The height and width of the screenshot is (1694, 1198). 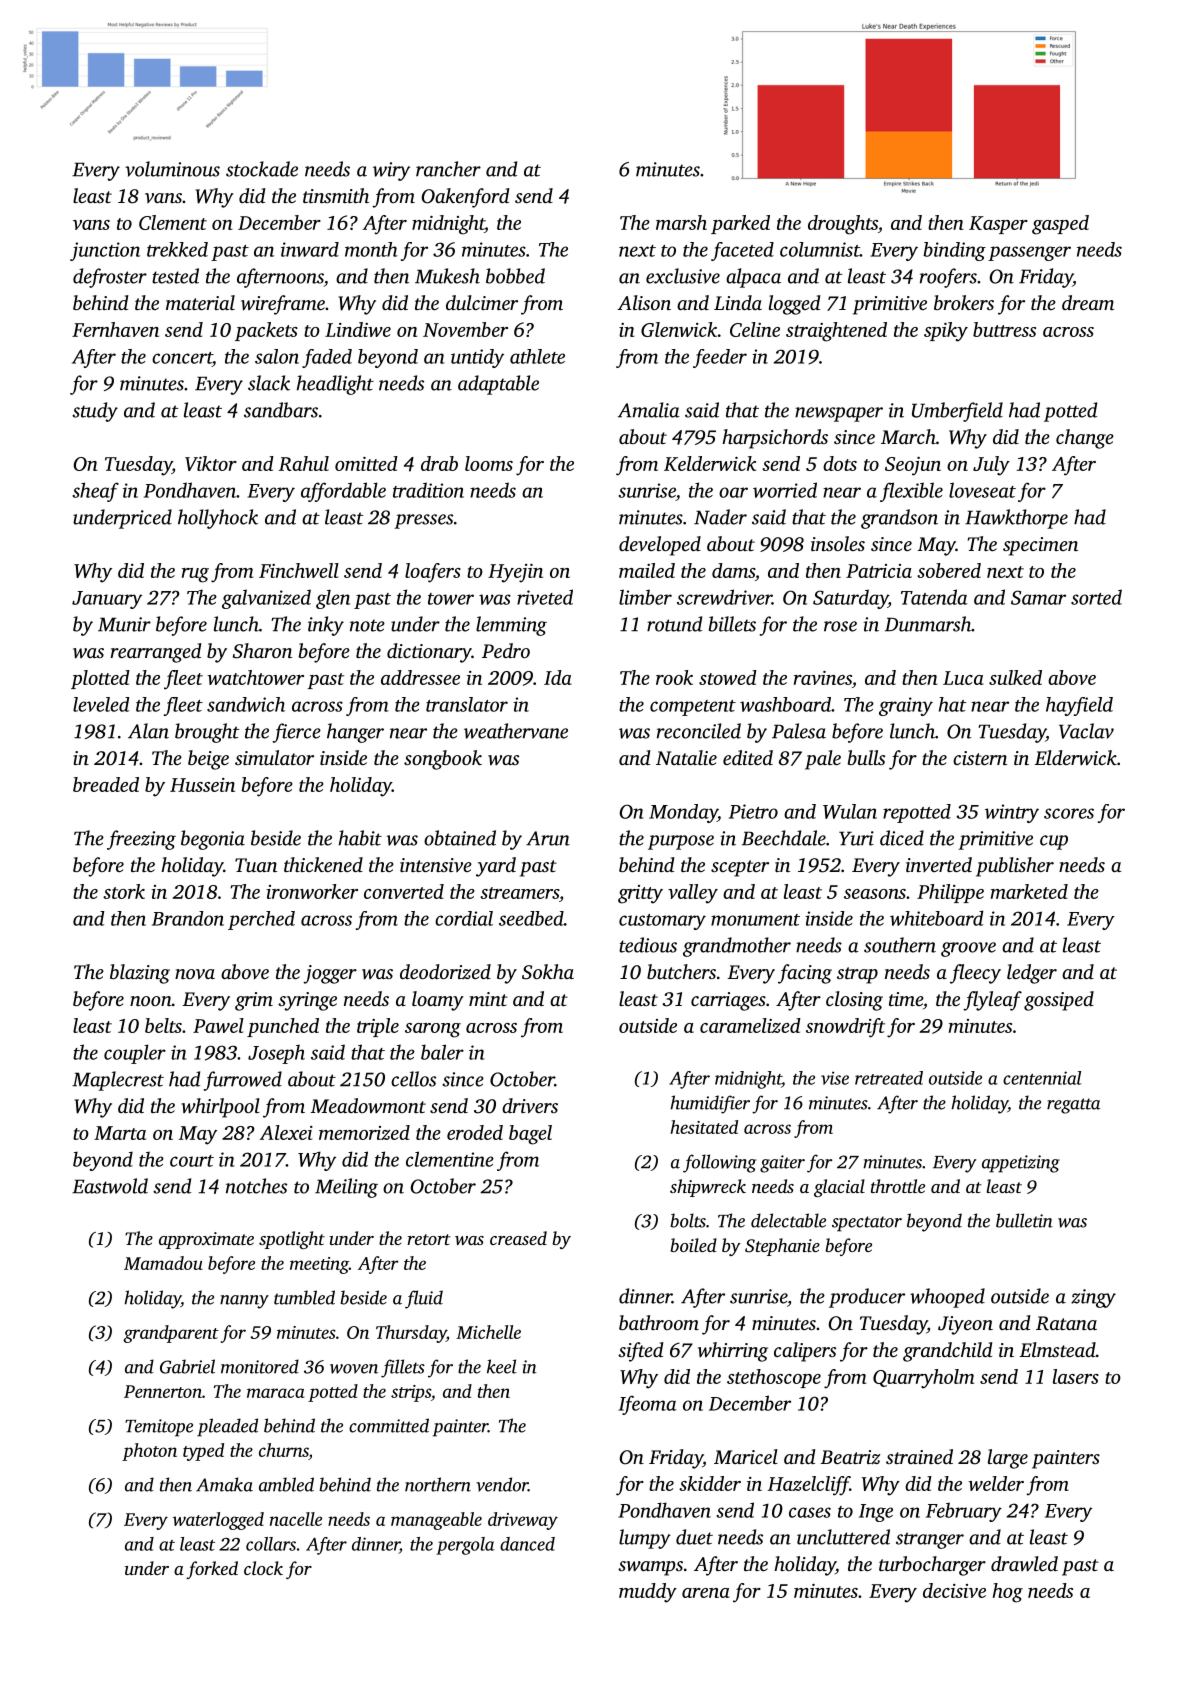 I want to click on buttress, so click(x=1004, y=329).
